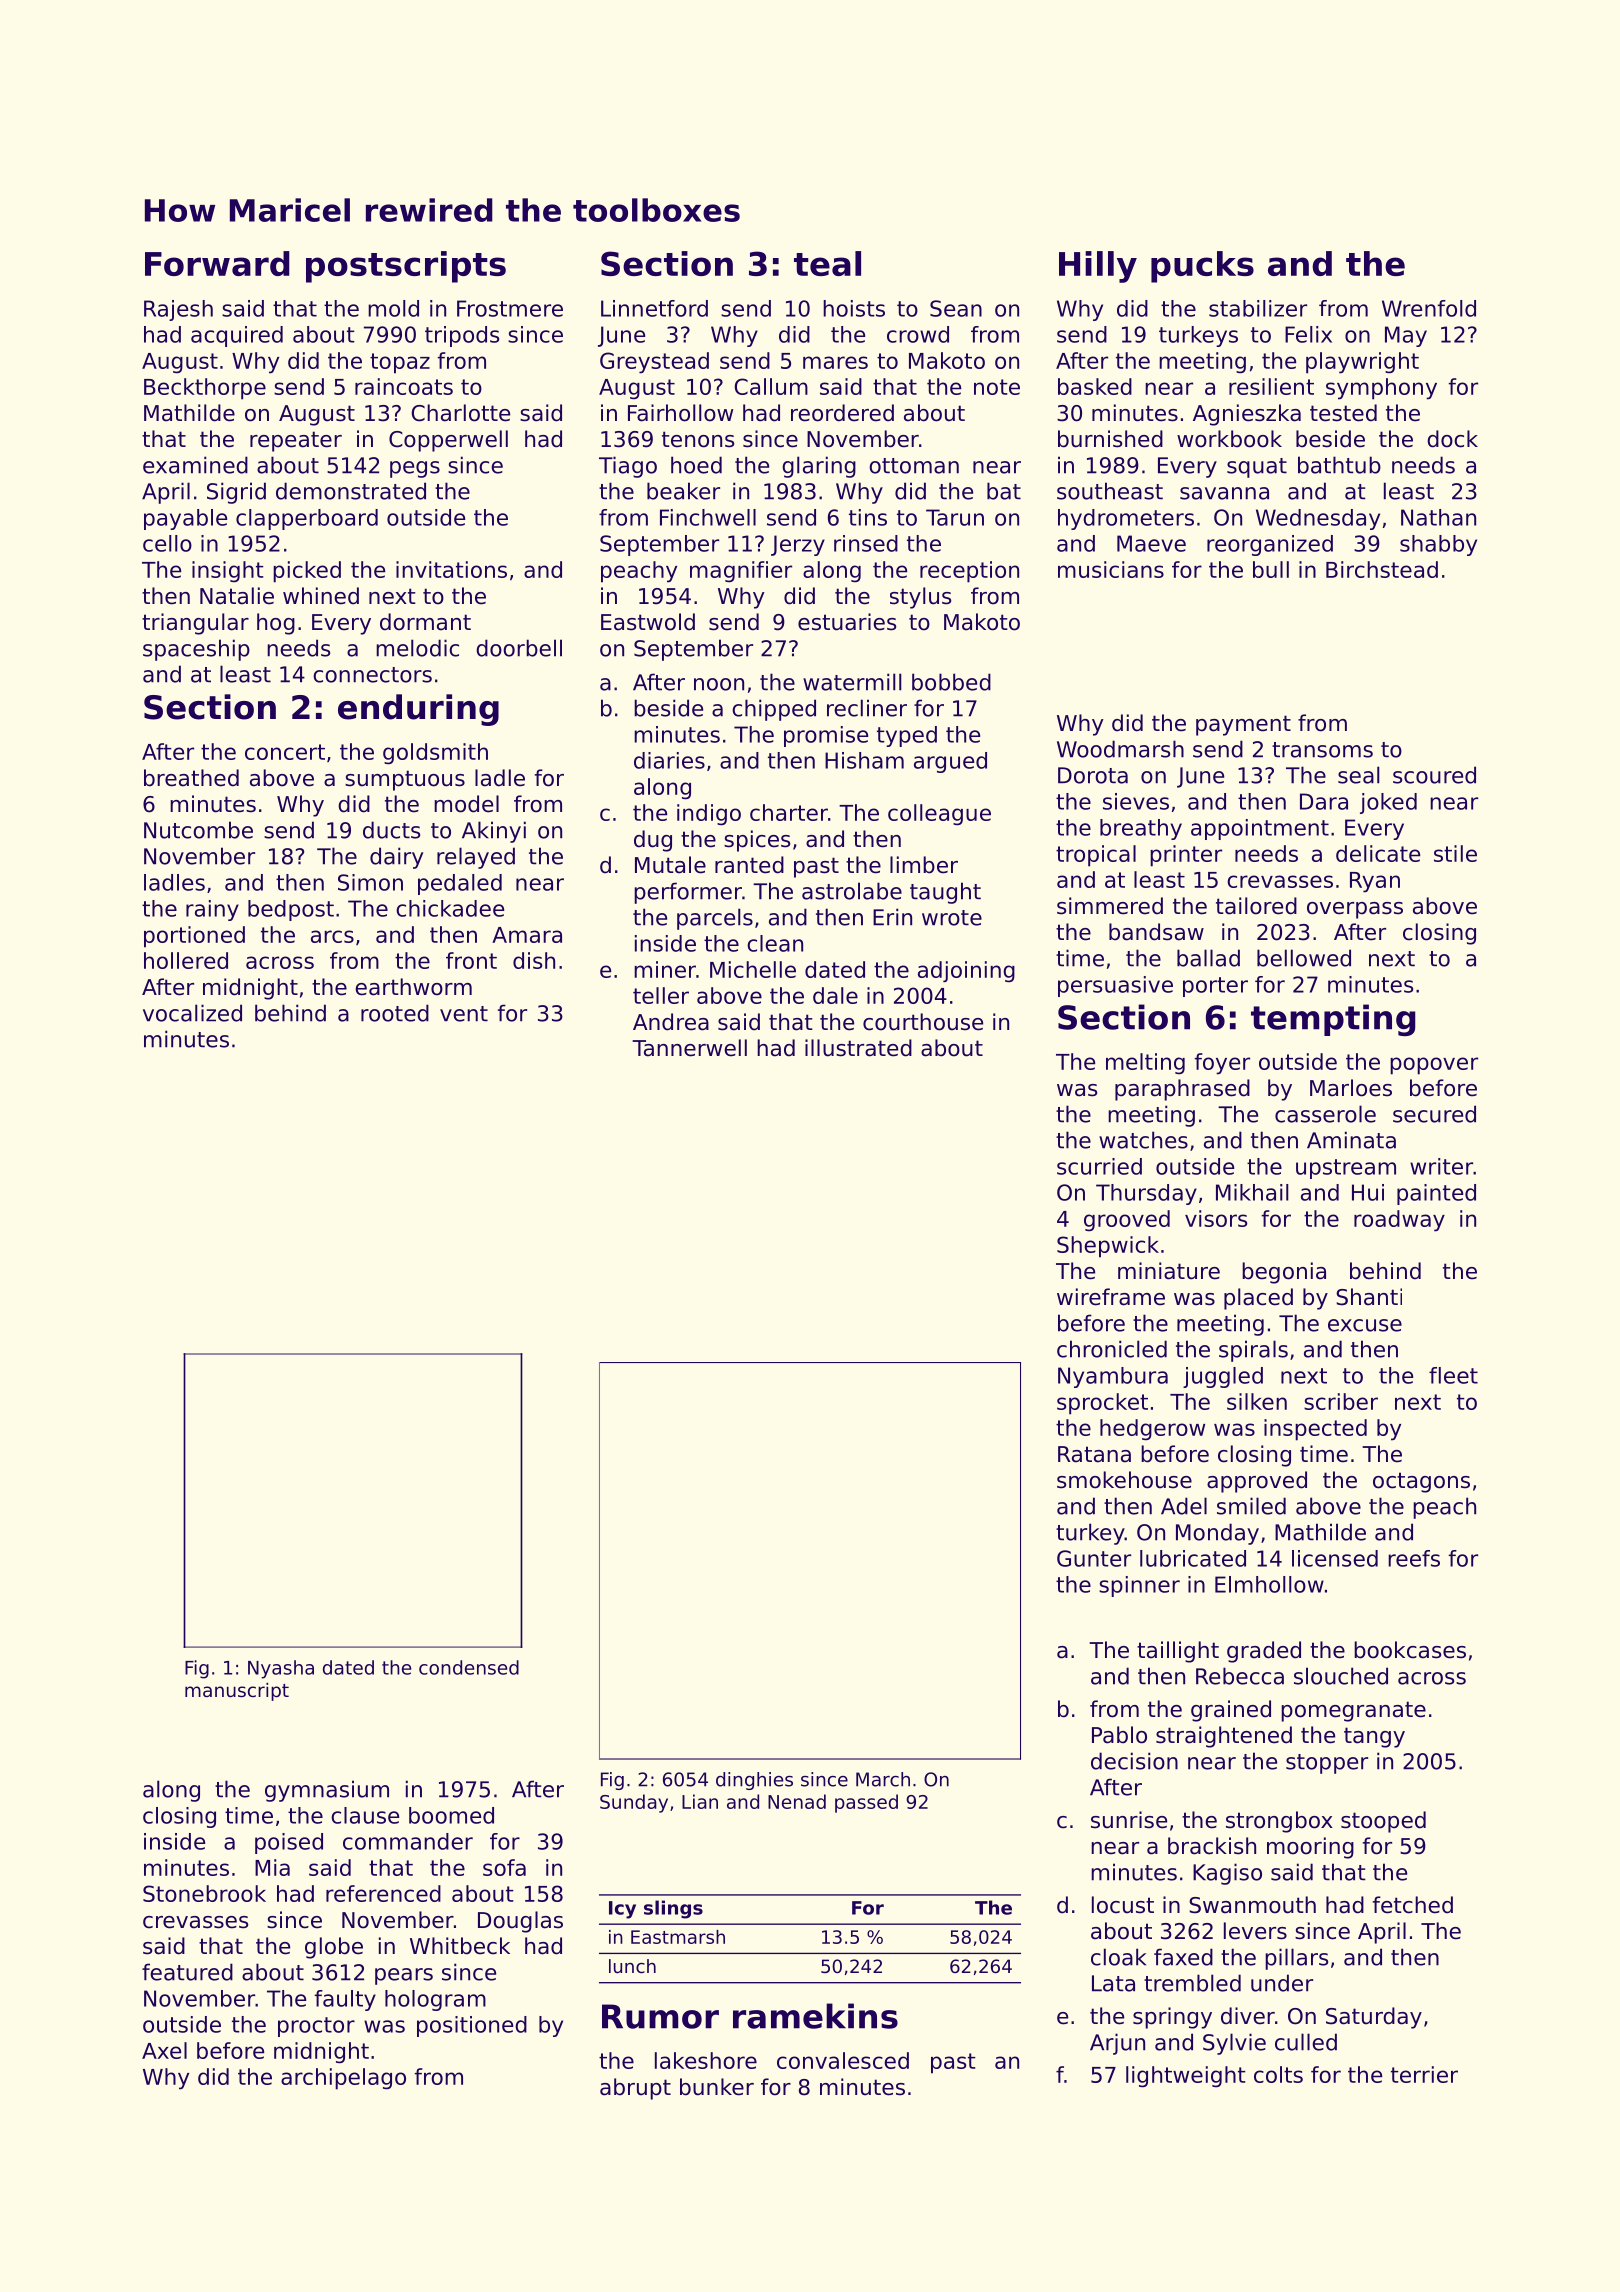 The image size is (1620, 2292). What do you see at coordinates (285, 752) in the screenshot?
I see `concert` at bounding box center [285, 752].
